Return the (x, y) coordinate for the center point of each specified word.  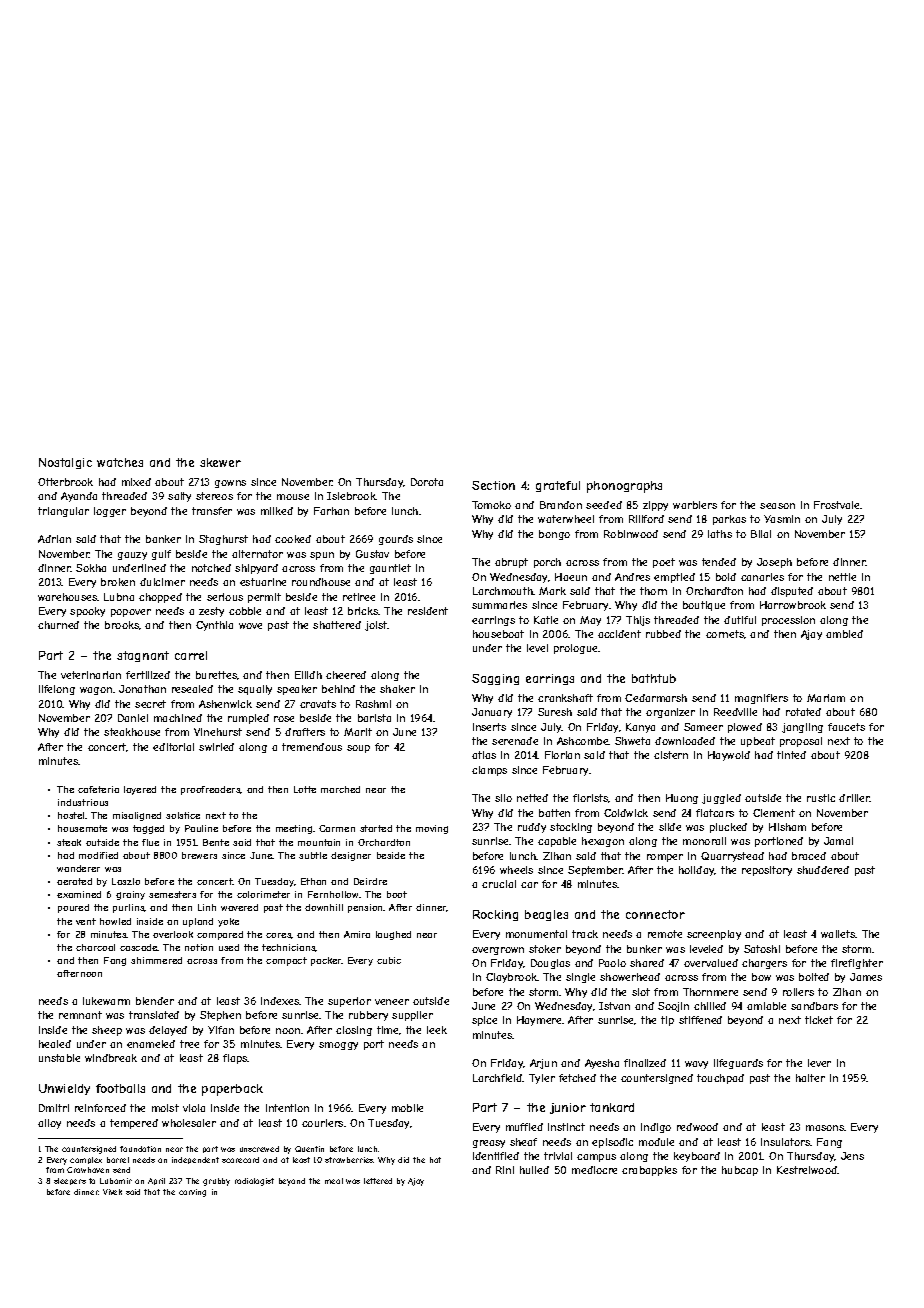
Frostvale (837, 505)
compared (220, 935)
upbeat (758, 742)
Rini (505, 1170)
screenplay (714, 935)
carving (192, 1193)
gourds (396, 540)
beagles (546, 915)
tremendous (312, 747)
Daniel (133, 718)
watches (120, 462)
